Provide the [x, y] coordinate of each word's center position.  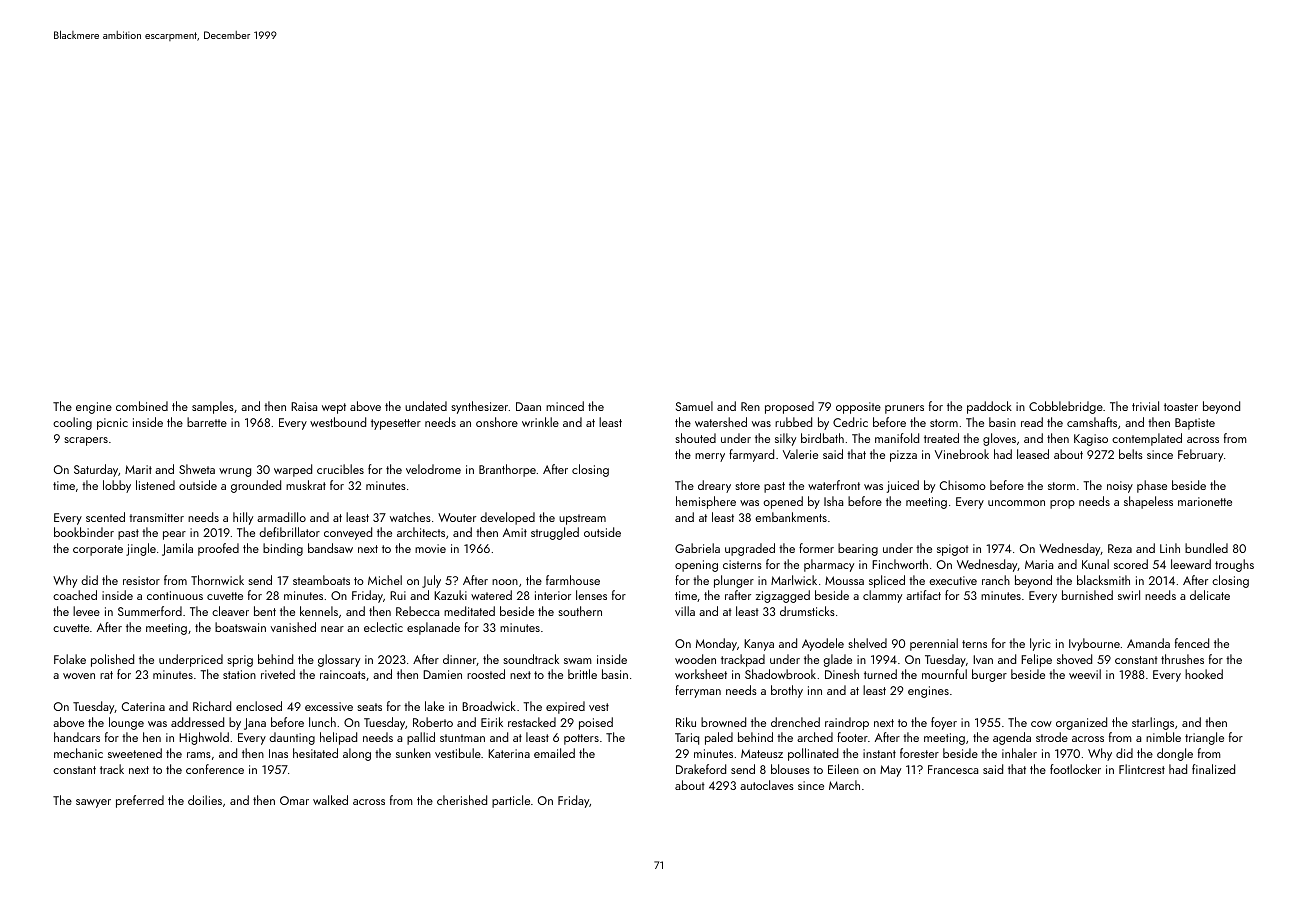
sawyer [93, 803]
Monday [716, 644]
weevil [1085, 674]
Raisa [304, 406]
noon [505, 582]
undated [426, 406]
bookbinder [84, 532]
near [332, 629]
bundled [1206, 548]
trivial [1145, 406]
